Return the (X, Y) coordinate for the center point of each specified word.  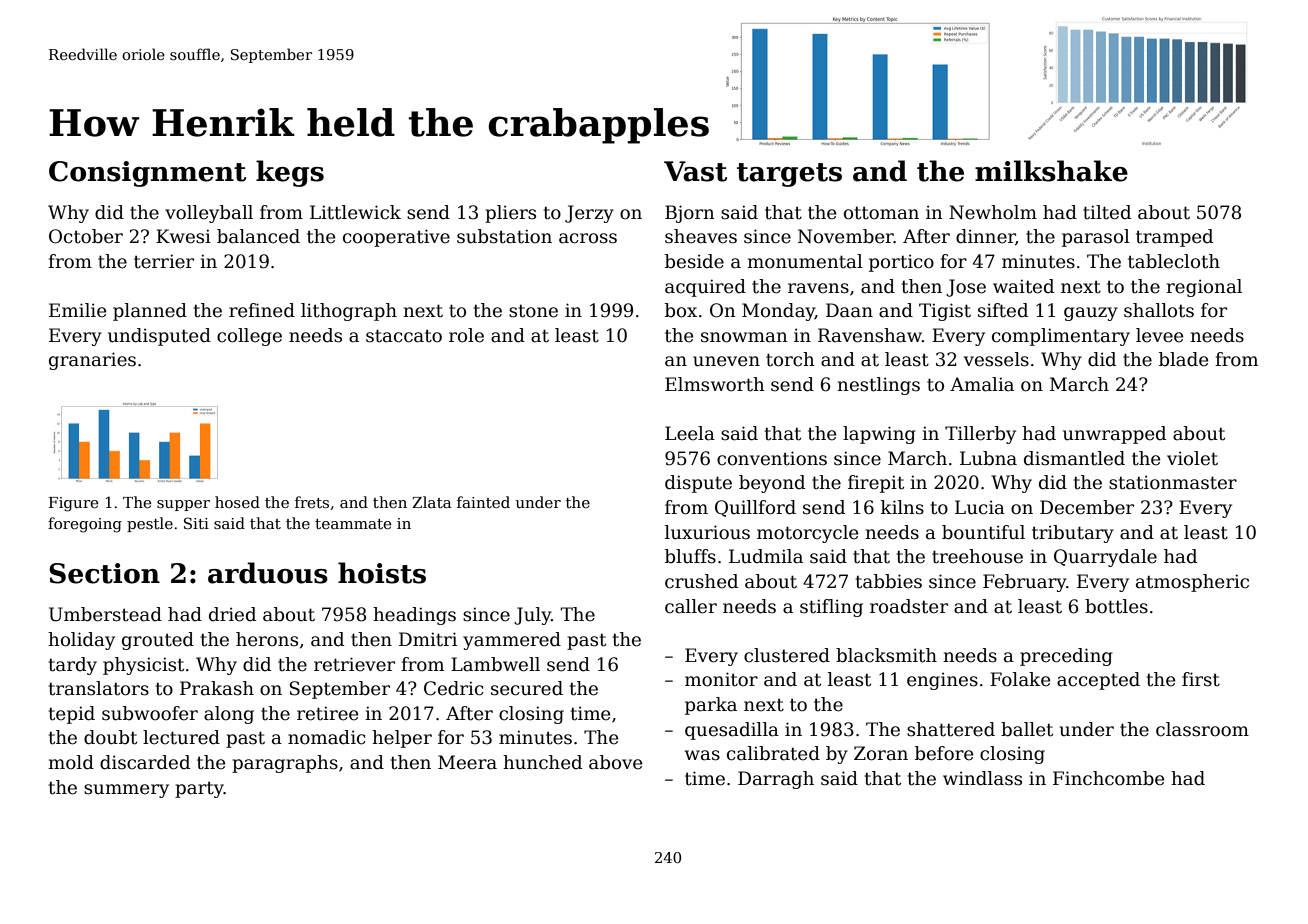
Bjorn (690, 214)
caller (691, 606)
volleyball (209, 214)
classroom (1202, 729)
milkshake (1051, 171)
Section (104, 573)
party (199, 790)
